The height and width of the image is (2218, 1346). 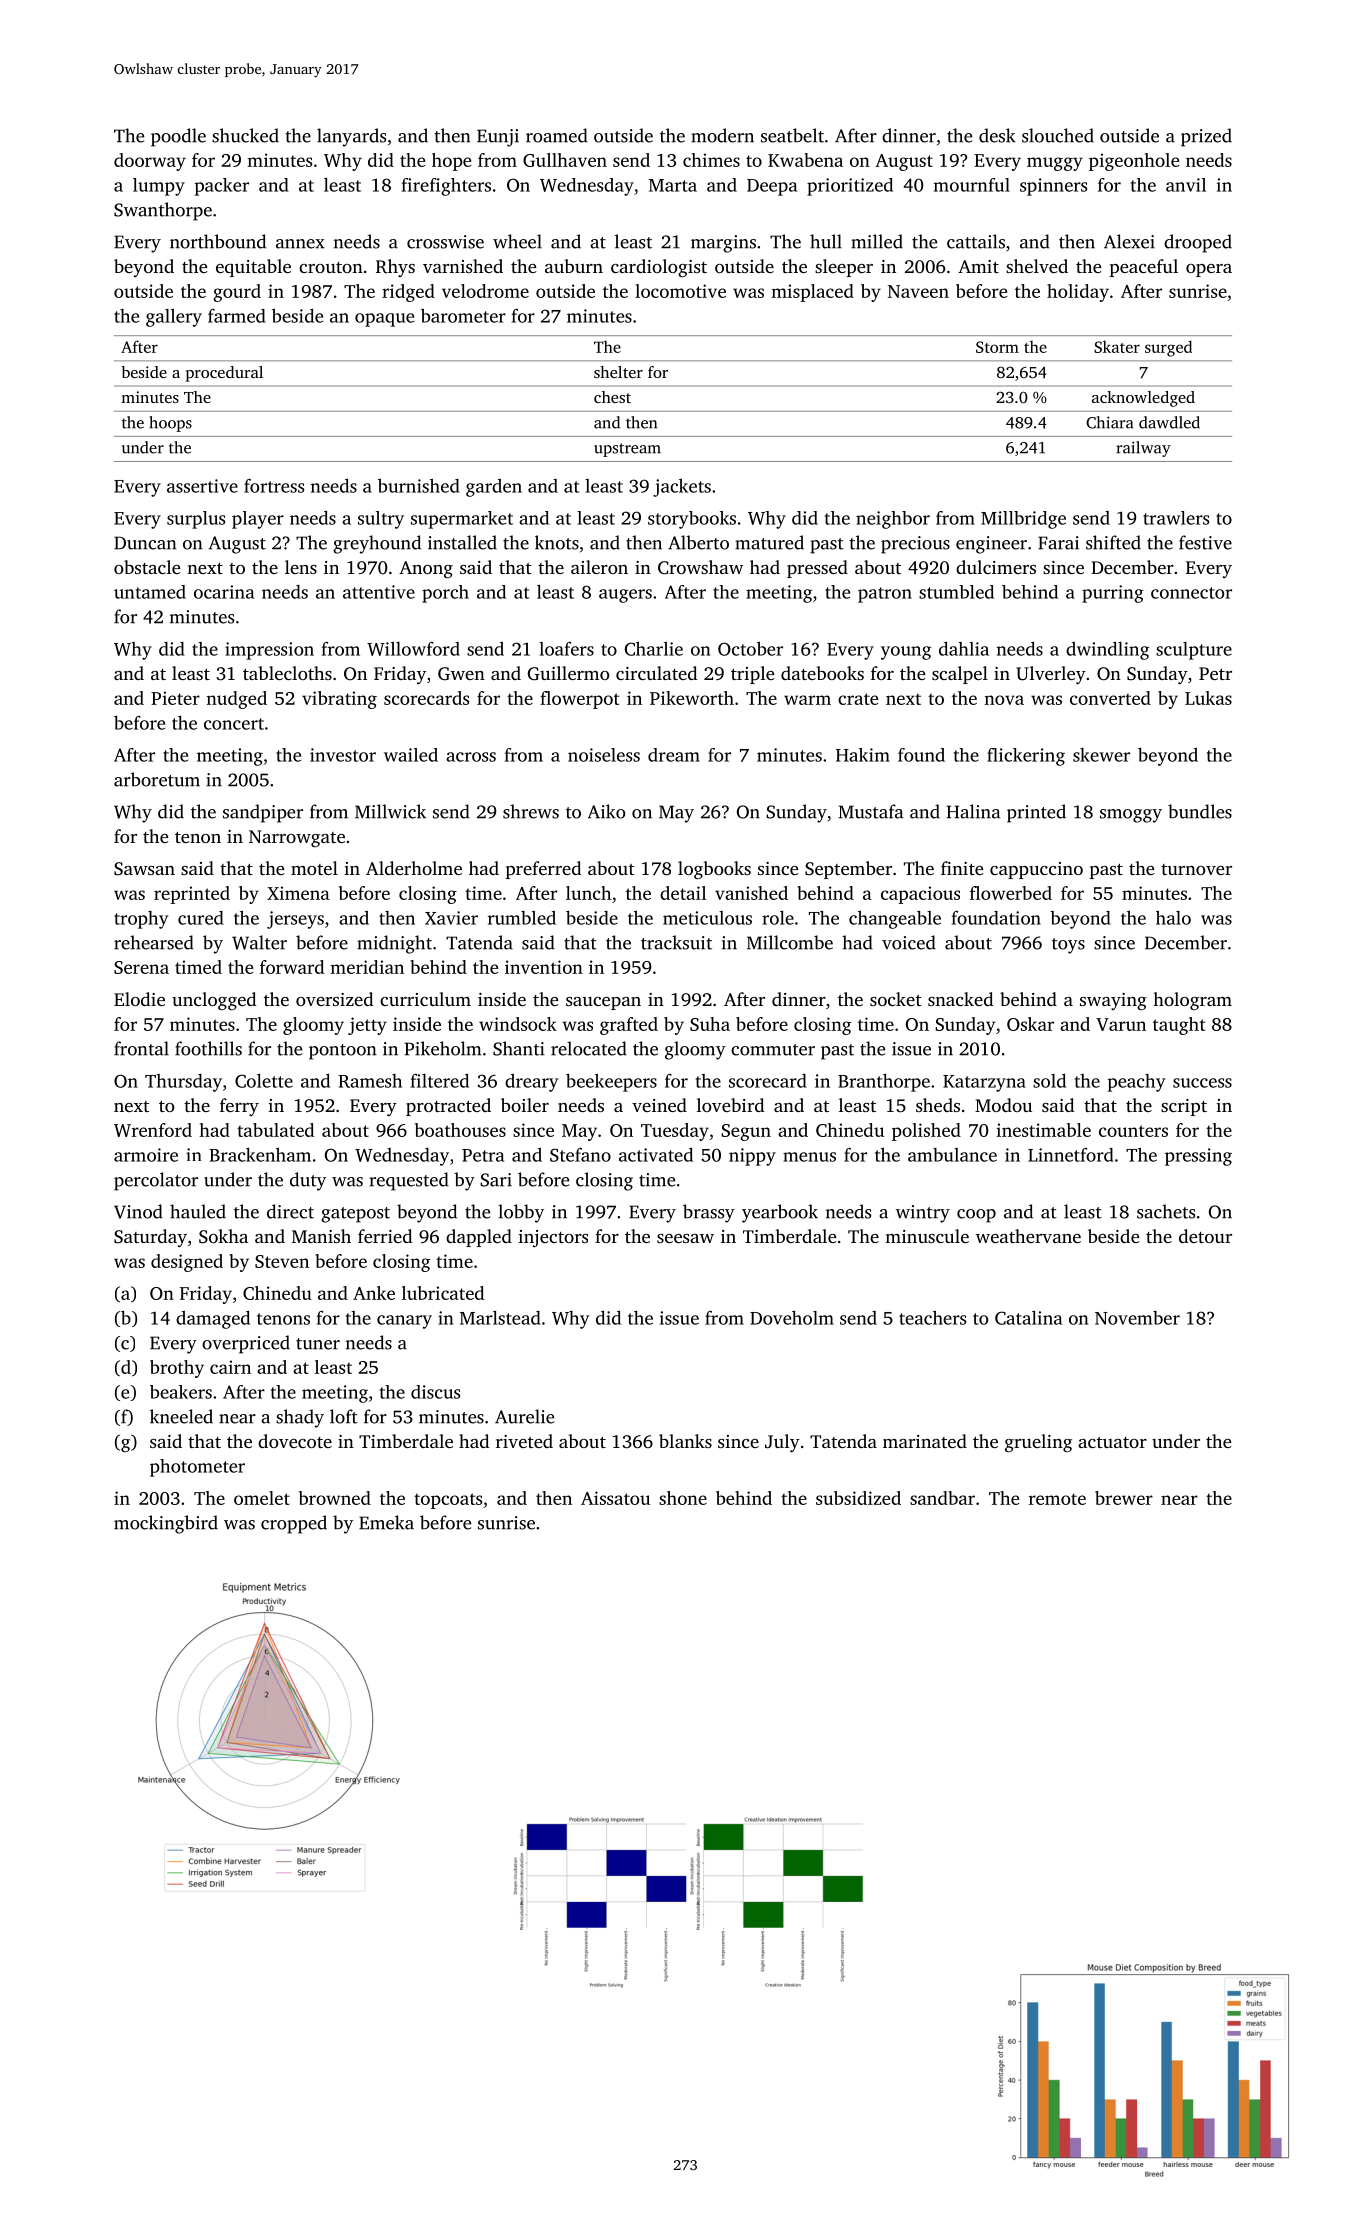 I want to click on shelter, so click(x=618, y=372).
